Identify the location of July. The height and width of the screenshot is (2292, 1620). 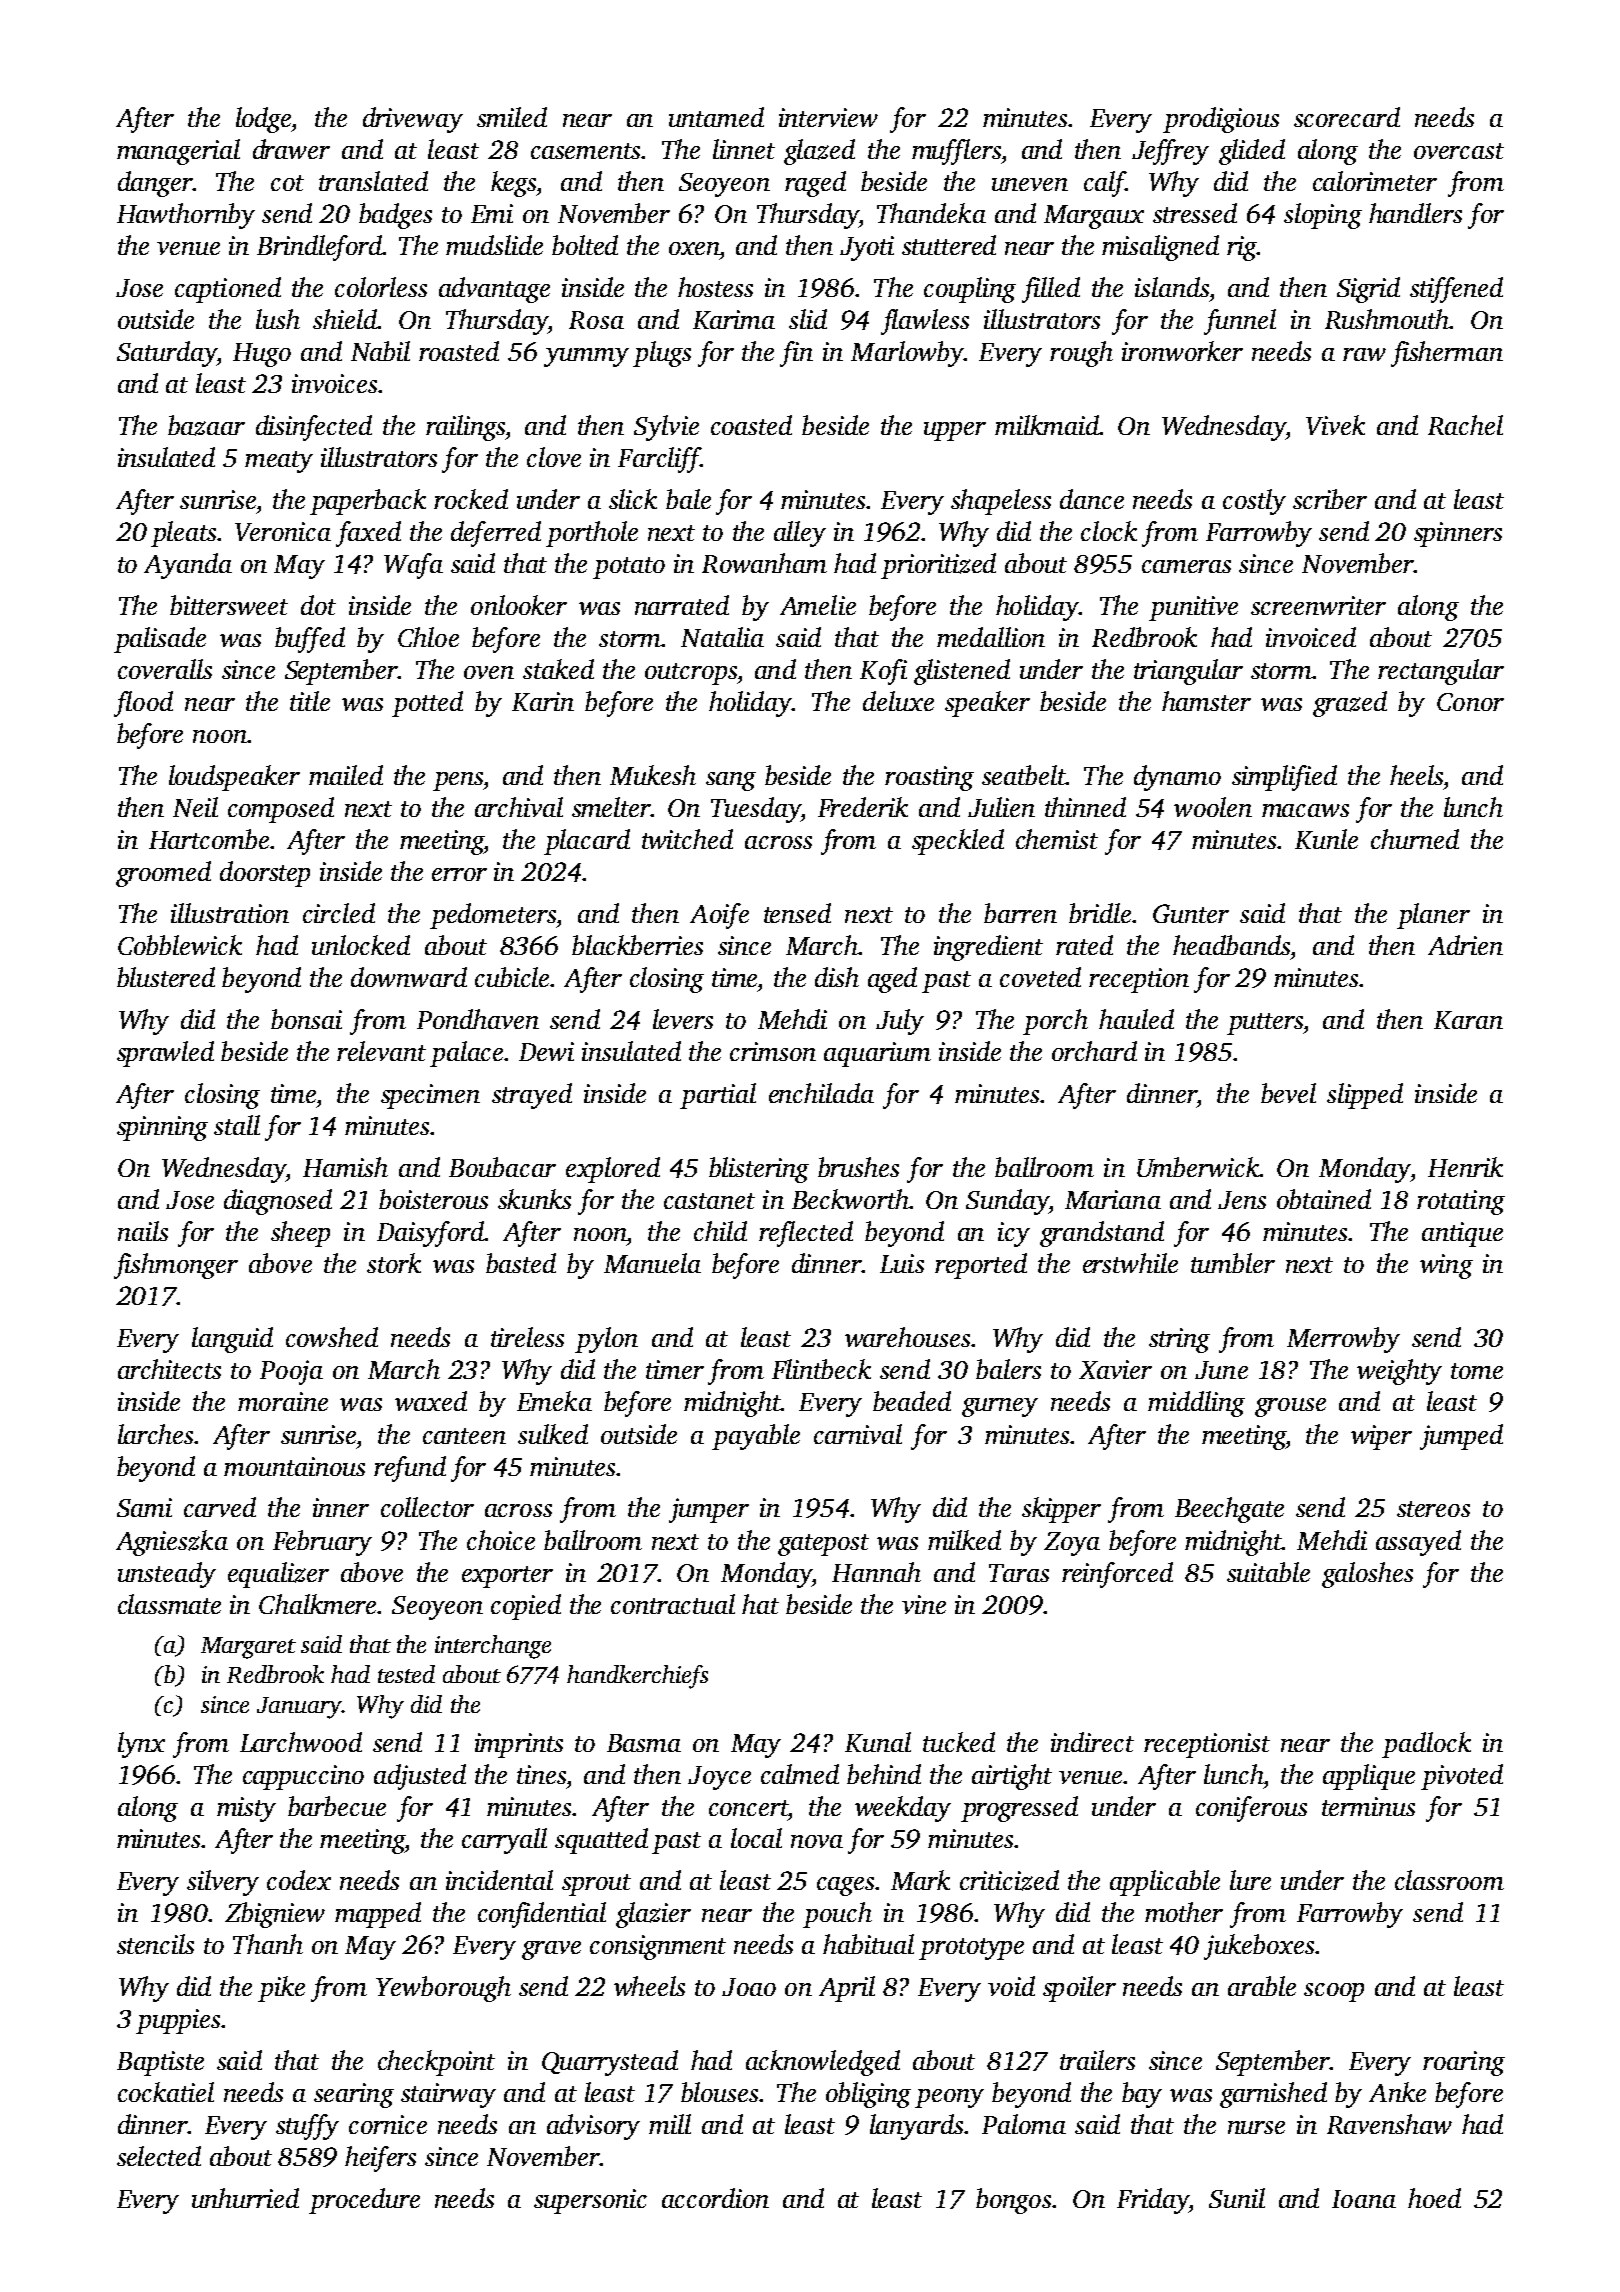
(900, 1022).
